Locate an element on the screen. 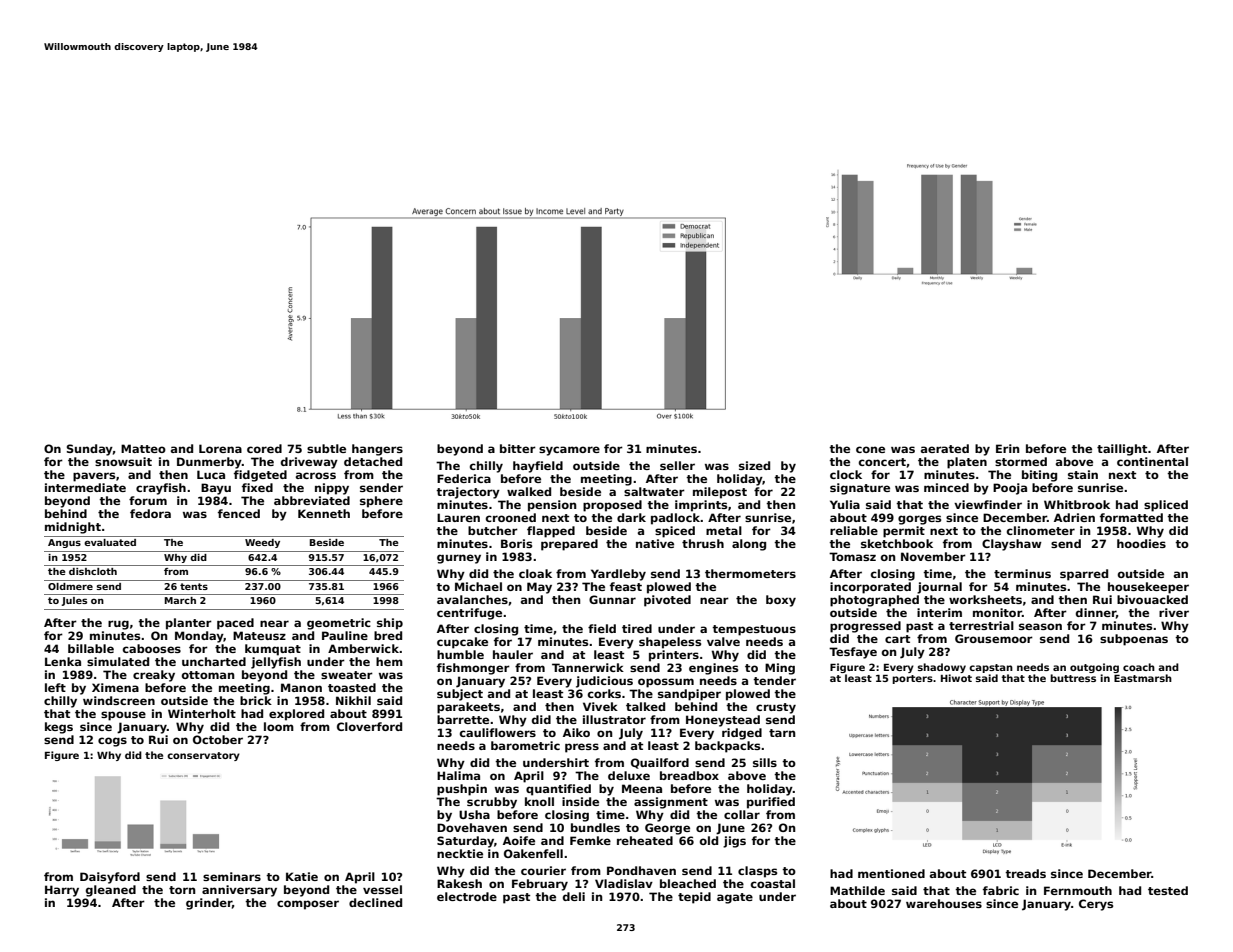 The width and height of the screenshot is (1233, 952). intermediate is located at coordinates (85, 487).
